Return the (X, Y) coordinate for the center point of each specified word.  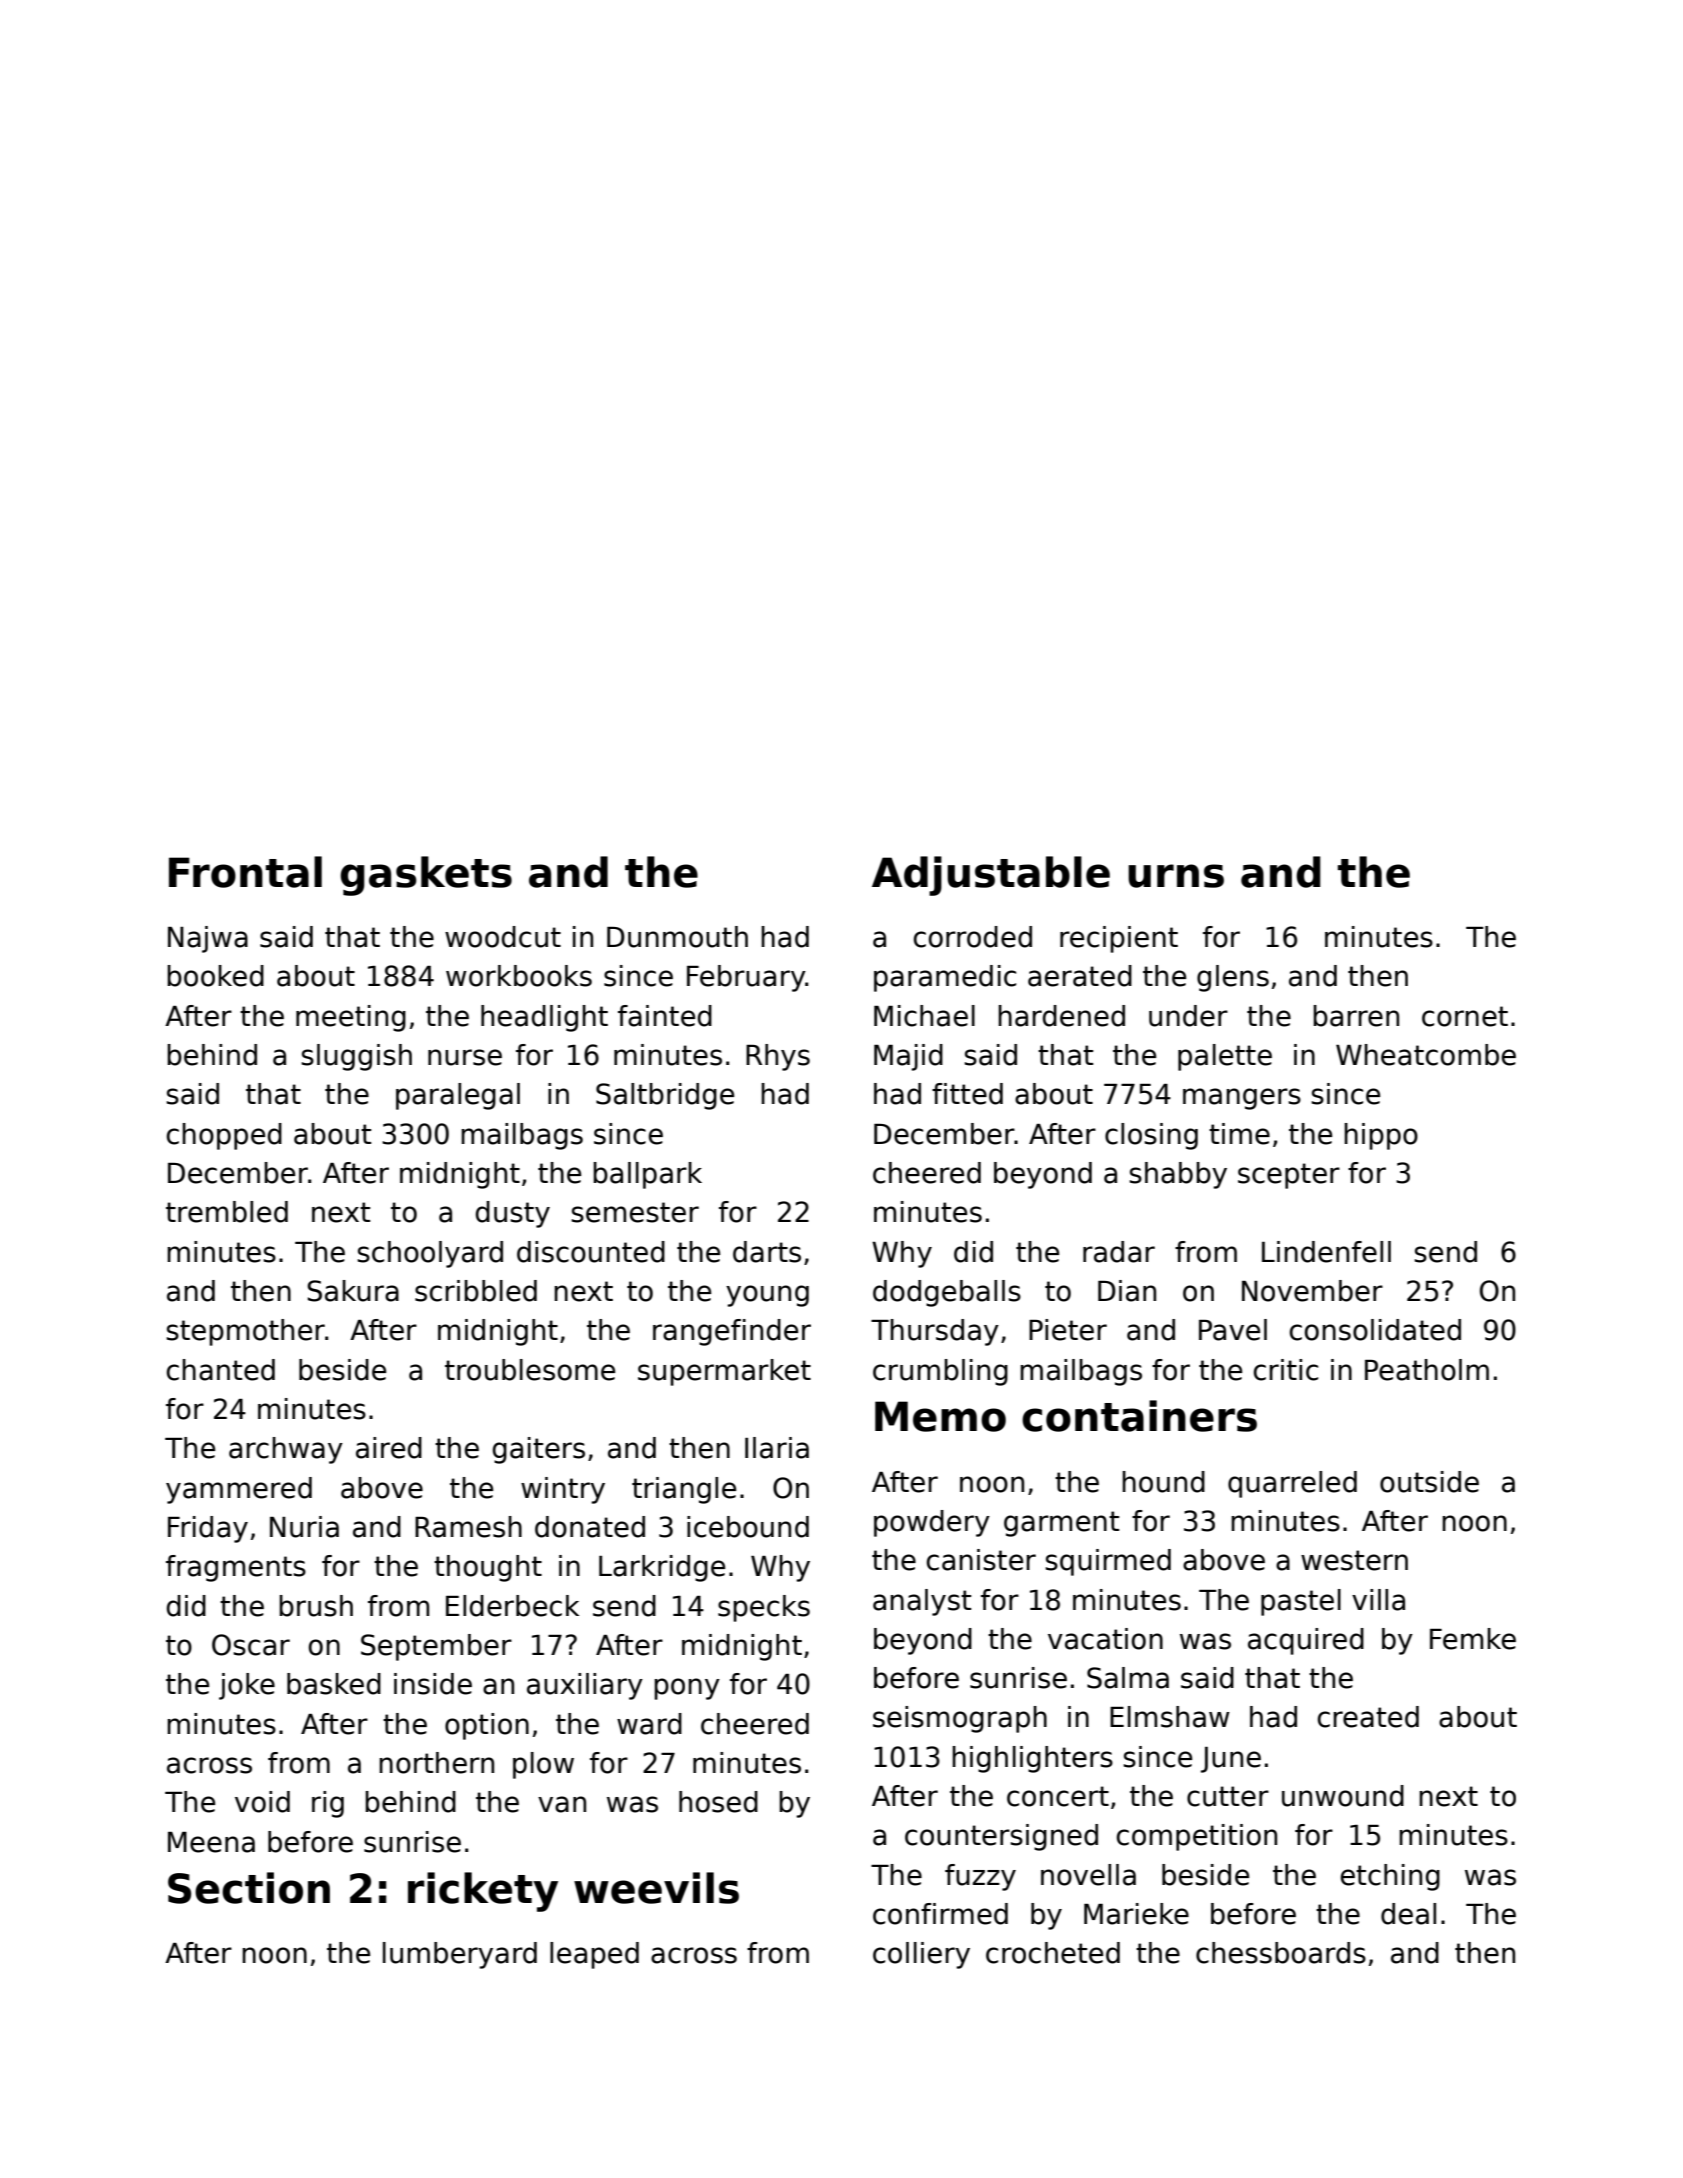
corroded (973, 937)
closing (1151, 1136)
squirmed (1108, 1562)
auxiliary (585, 1686)
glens (1233, 978)
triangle (684, 1490)
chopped (224, 1136)
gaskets (426, 876)
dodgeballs (947, 1293)
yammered (239, 1490)
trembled (227, 1212)
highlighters (1032, 1759)
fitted (967, 1094)
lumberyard (460, 1955)
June (1231, 1760)
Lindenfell (1326, 1252)
